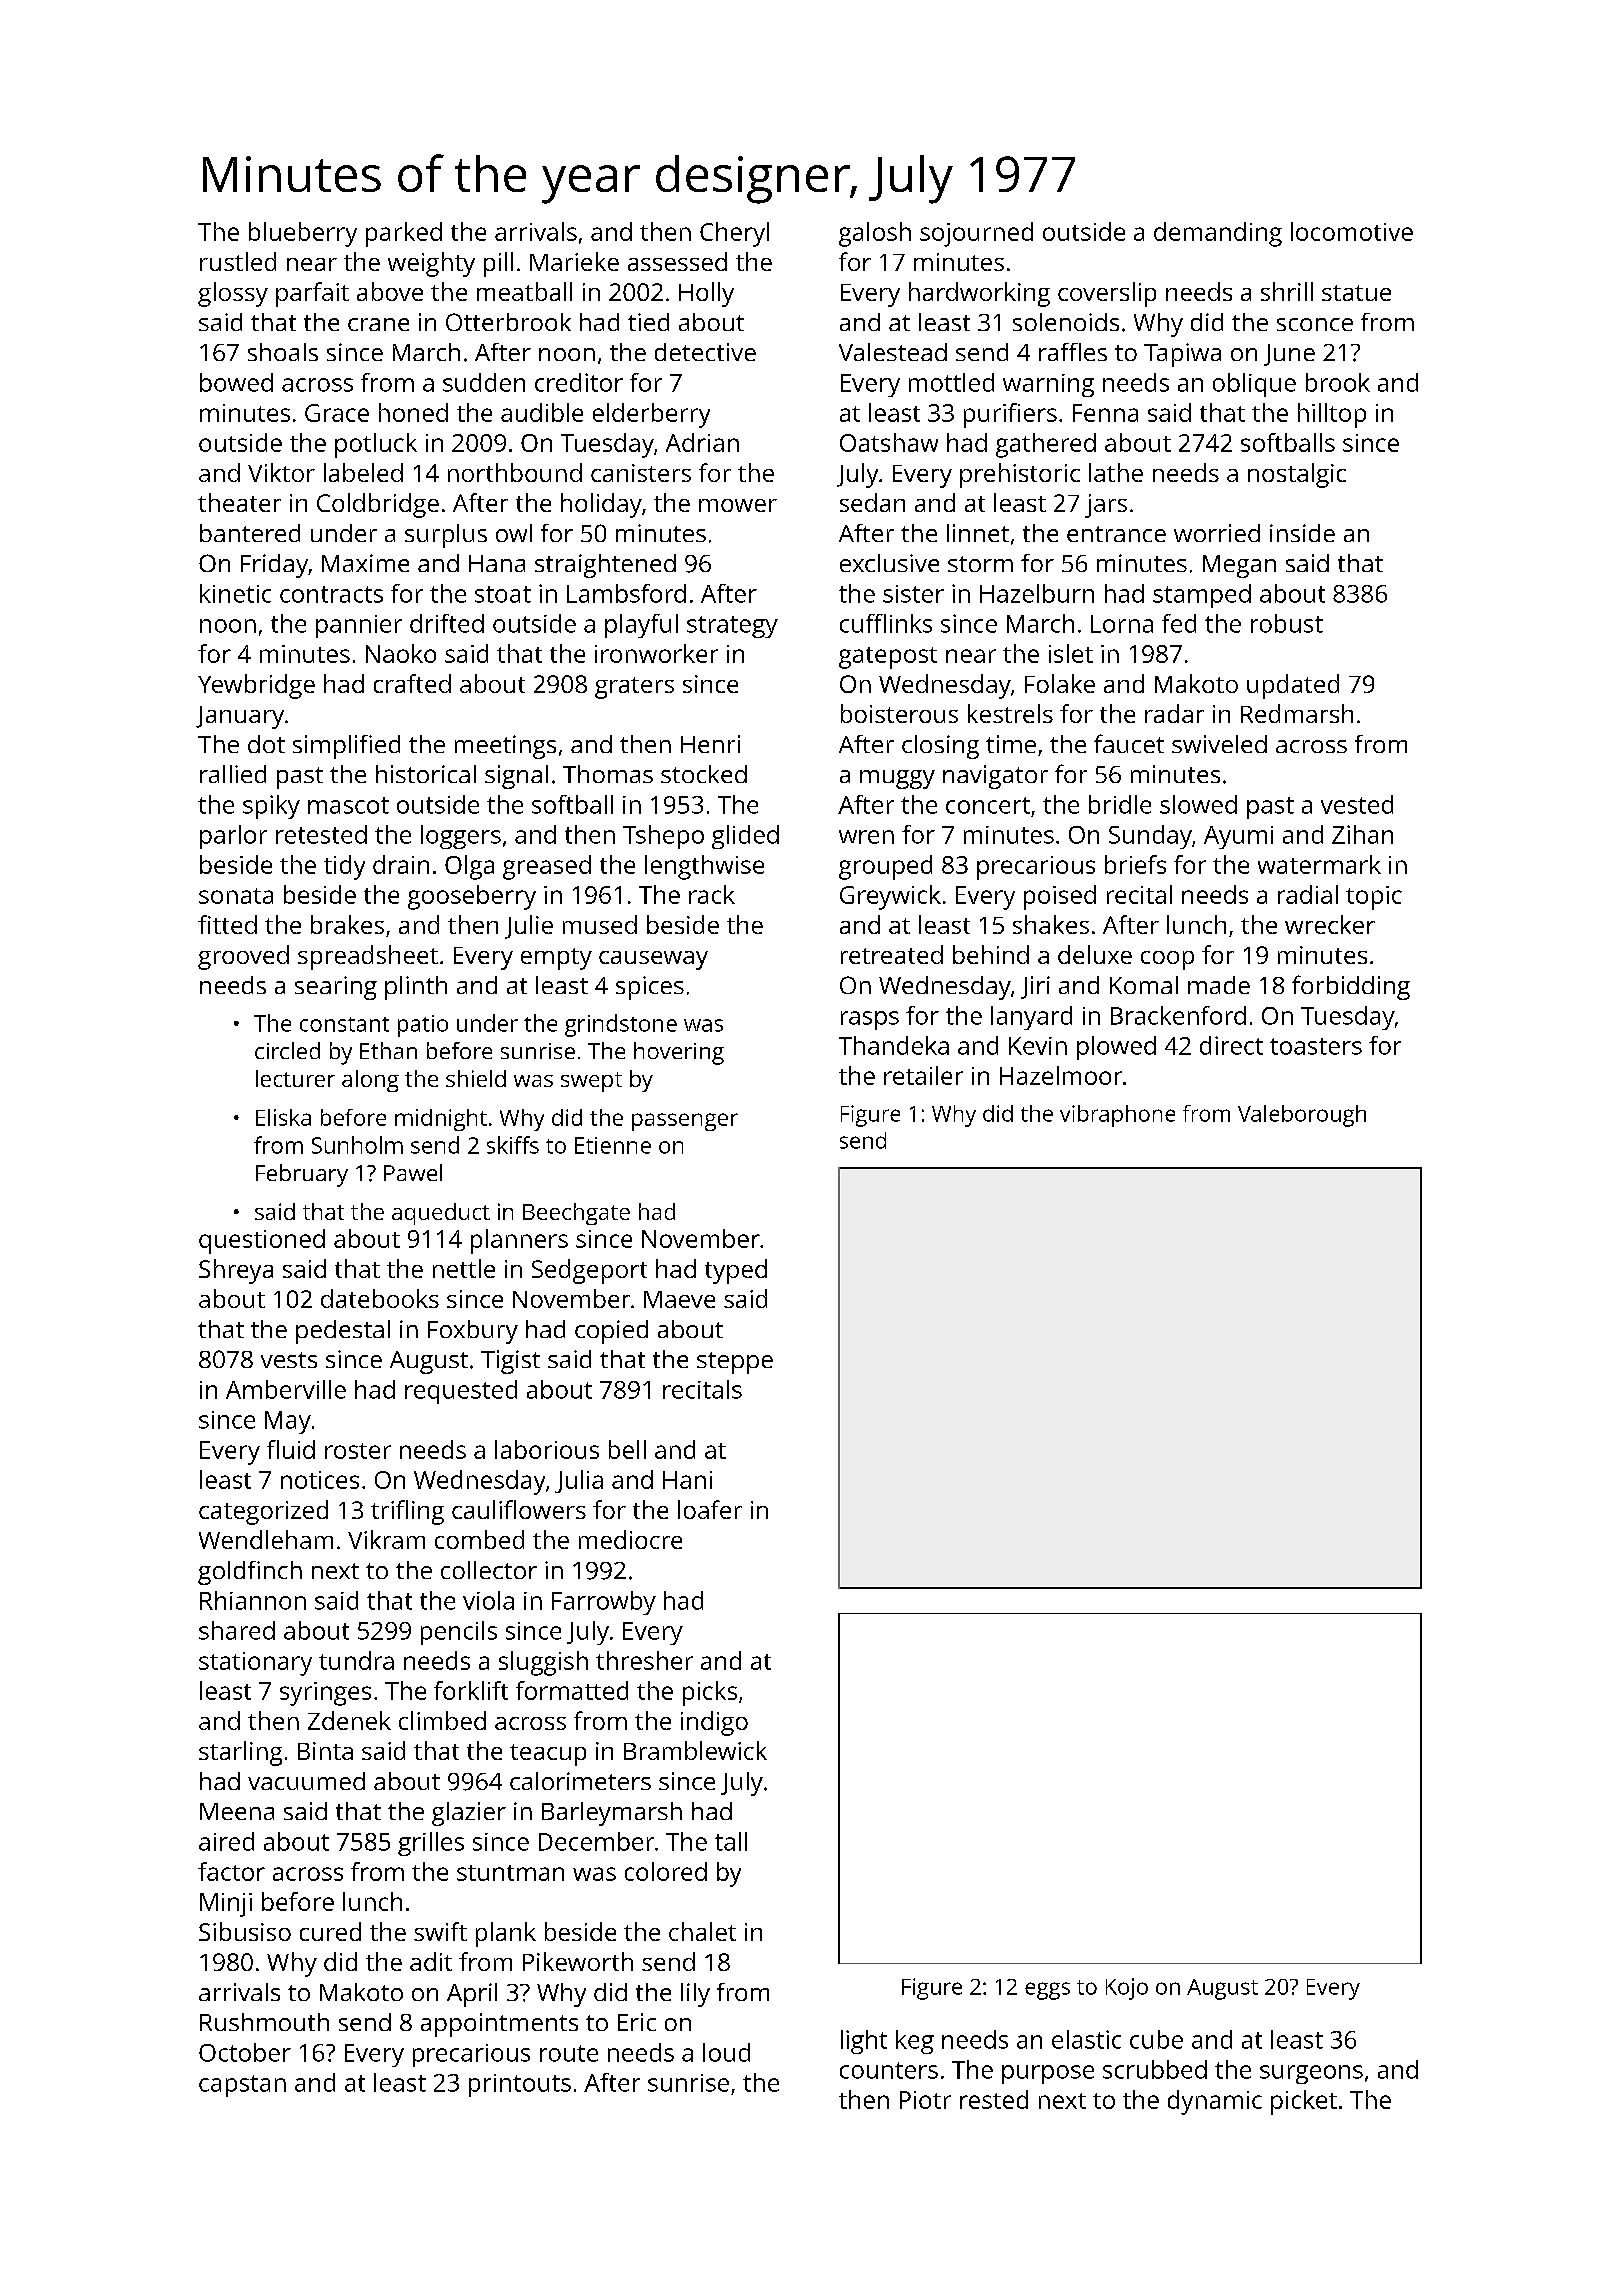 This screenshot has height=2292, width=1620. What do you see at coordinates (1174, 713) in the screenshot?
I see `radar` at bounding box center [1174, 713].
